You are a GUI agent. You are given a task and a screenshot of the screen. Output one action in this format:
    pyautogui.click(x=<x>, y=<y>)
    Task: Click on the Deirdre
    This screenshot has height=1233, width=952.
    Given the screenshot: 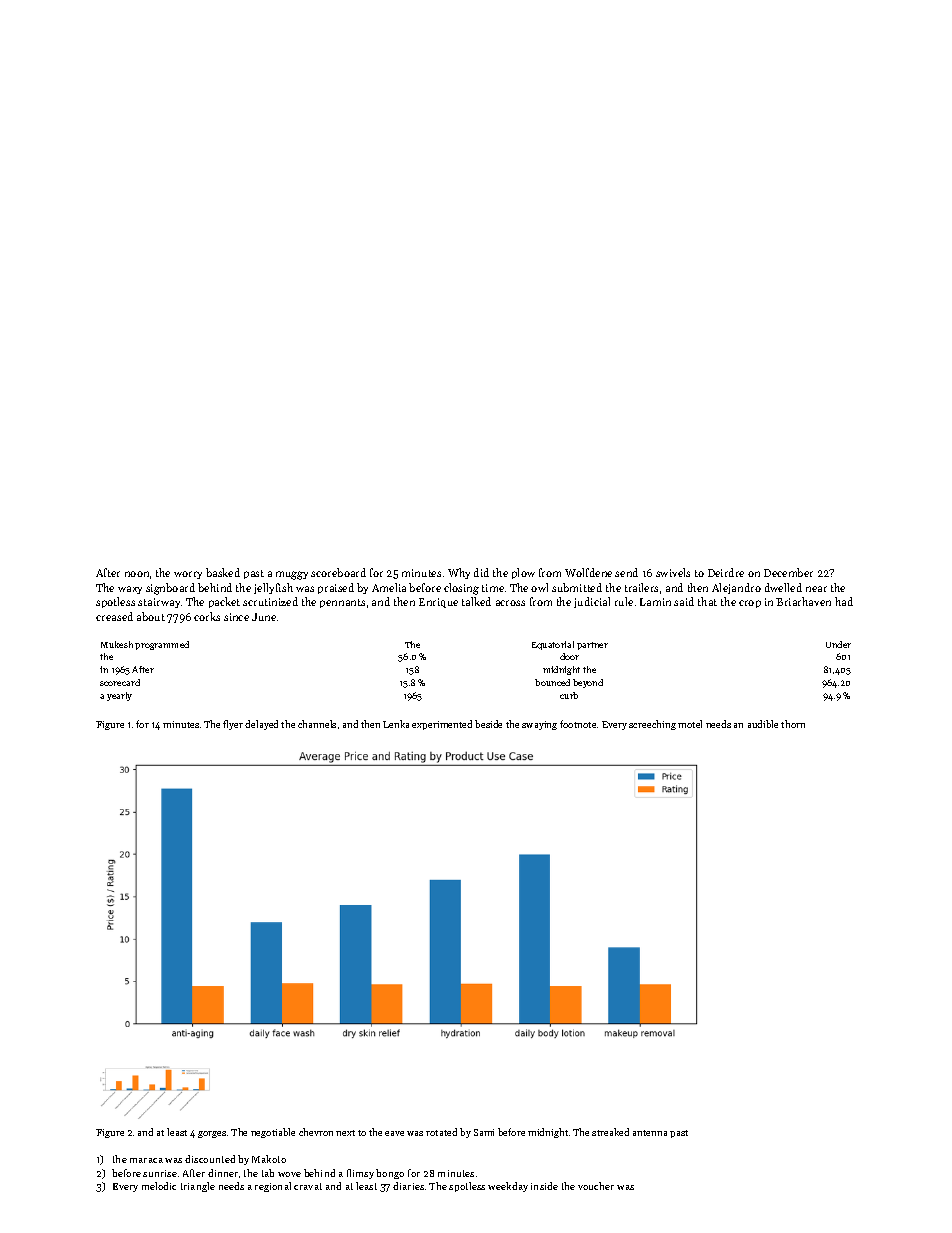 What is the action you would take?
    pyautogui.click(x=726, y=572)
